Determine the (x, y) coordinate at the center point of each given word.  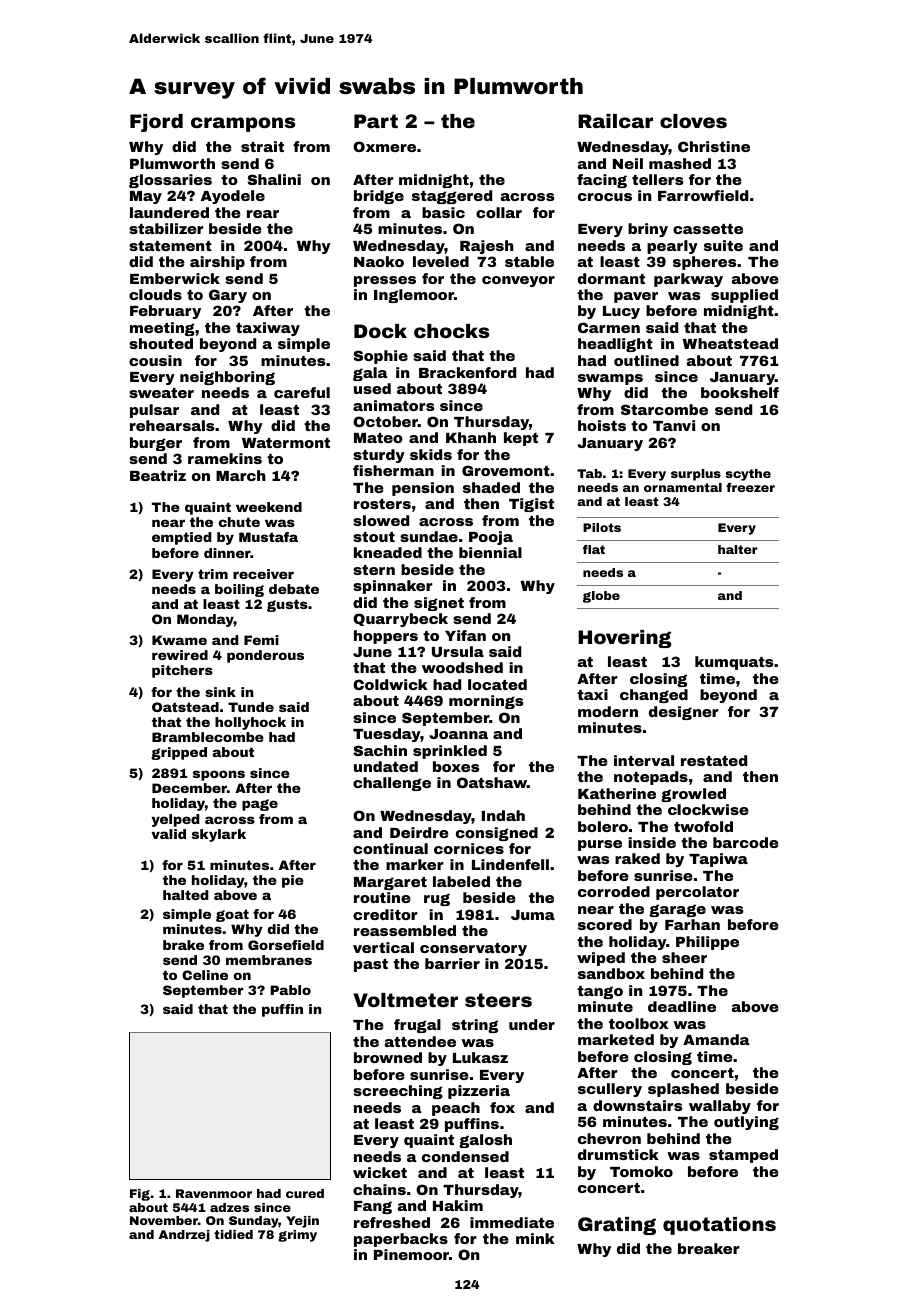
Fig (140, 1195)
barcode (746, 842)
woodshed (462, 667)
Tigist (531, 505)
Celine (205, 975)
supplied (744, 296)
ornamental (683, 487)
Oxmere (384, 146)
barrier (452, 963)
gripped (179, 753)
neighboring (227, 378)
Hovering (624, 639)
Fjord (156, 123)
